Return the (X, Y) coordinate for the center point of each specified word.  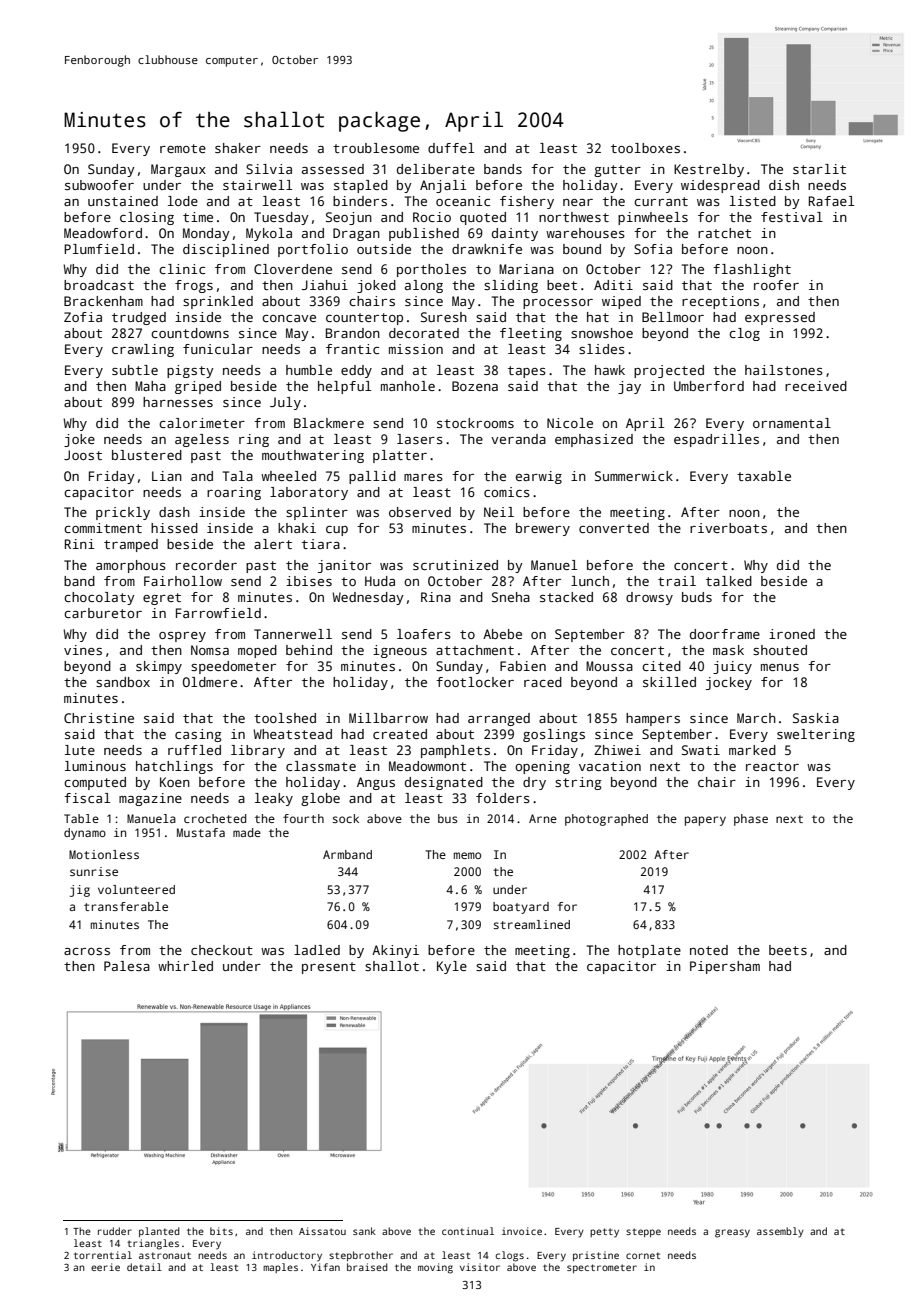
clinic (182, 269)
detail (144, 1267)
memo (467, 855)
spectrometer (602, 1269)
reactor (772, 766)
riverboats (728, 528)
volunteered (136, 889)
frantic (352, 349)
